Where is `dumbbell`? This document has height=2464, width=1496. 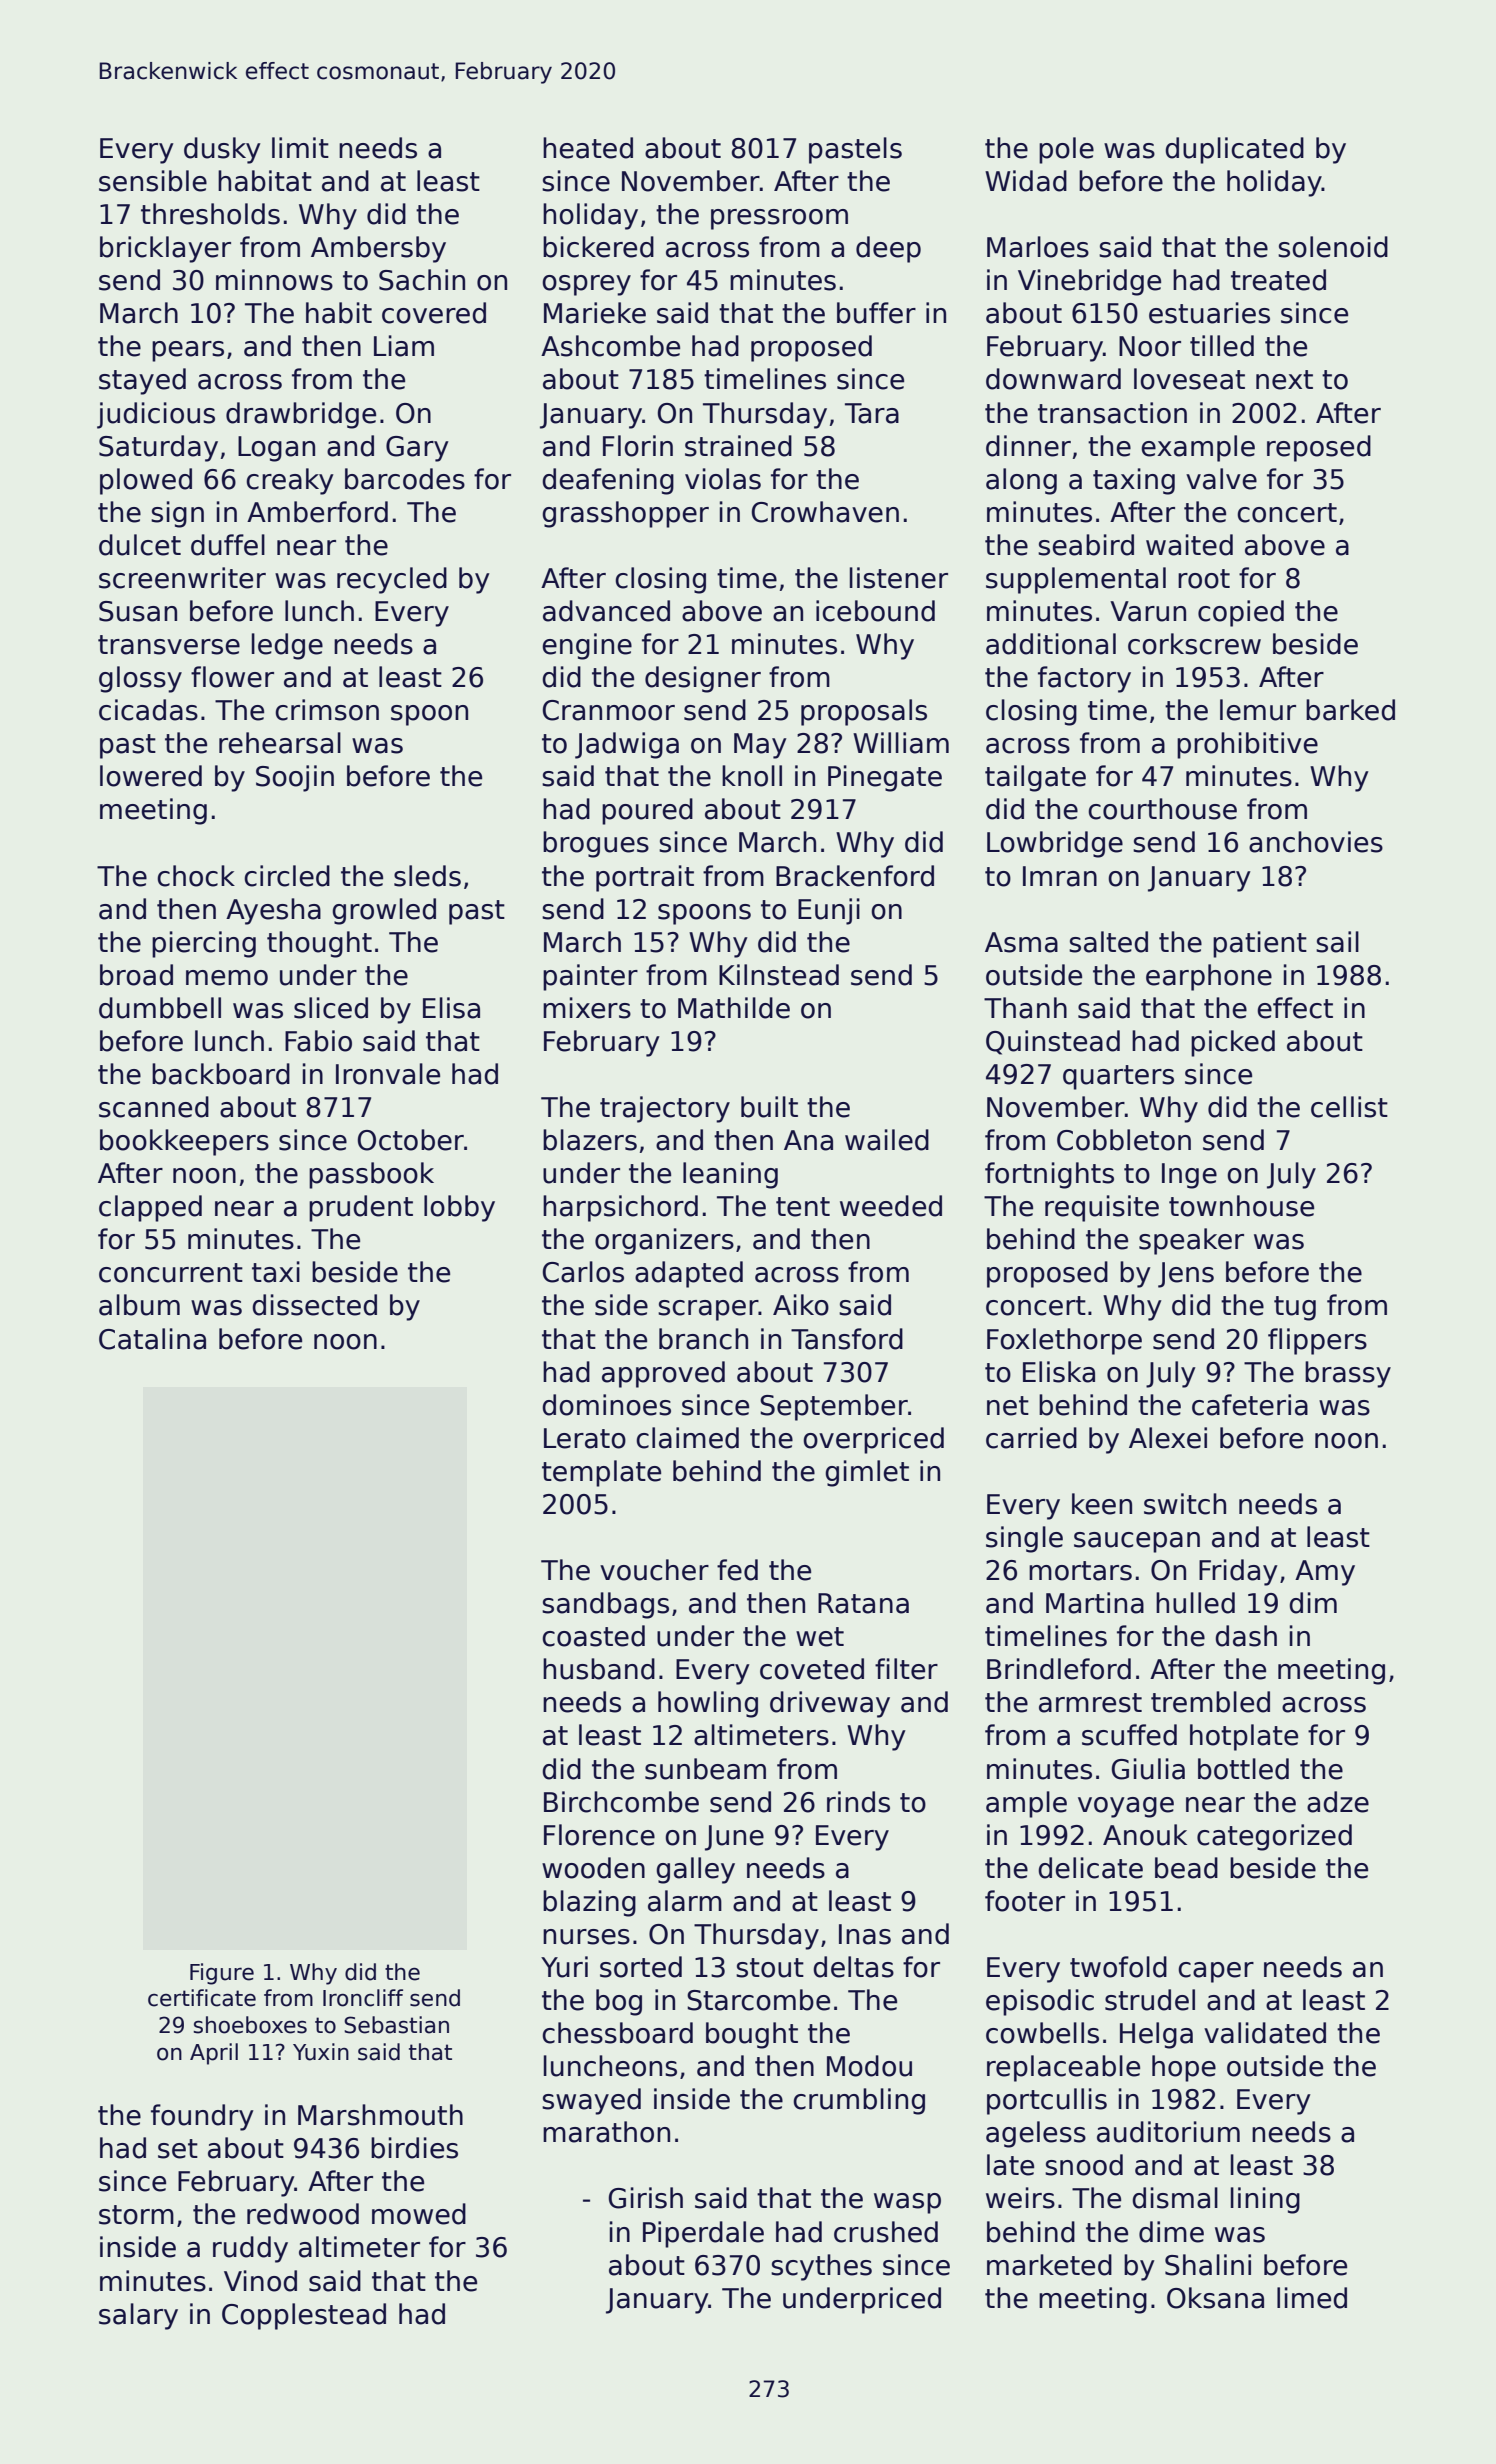 dumbbell is located at coordinates (160, 1008).
